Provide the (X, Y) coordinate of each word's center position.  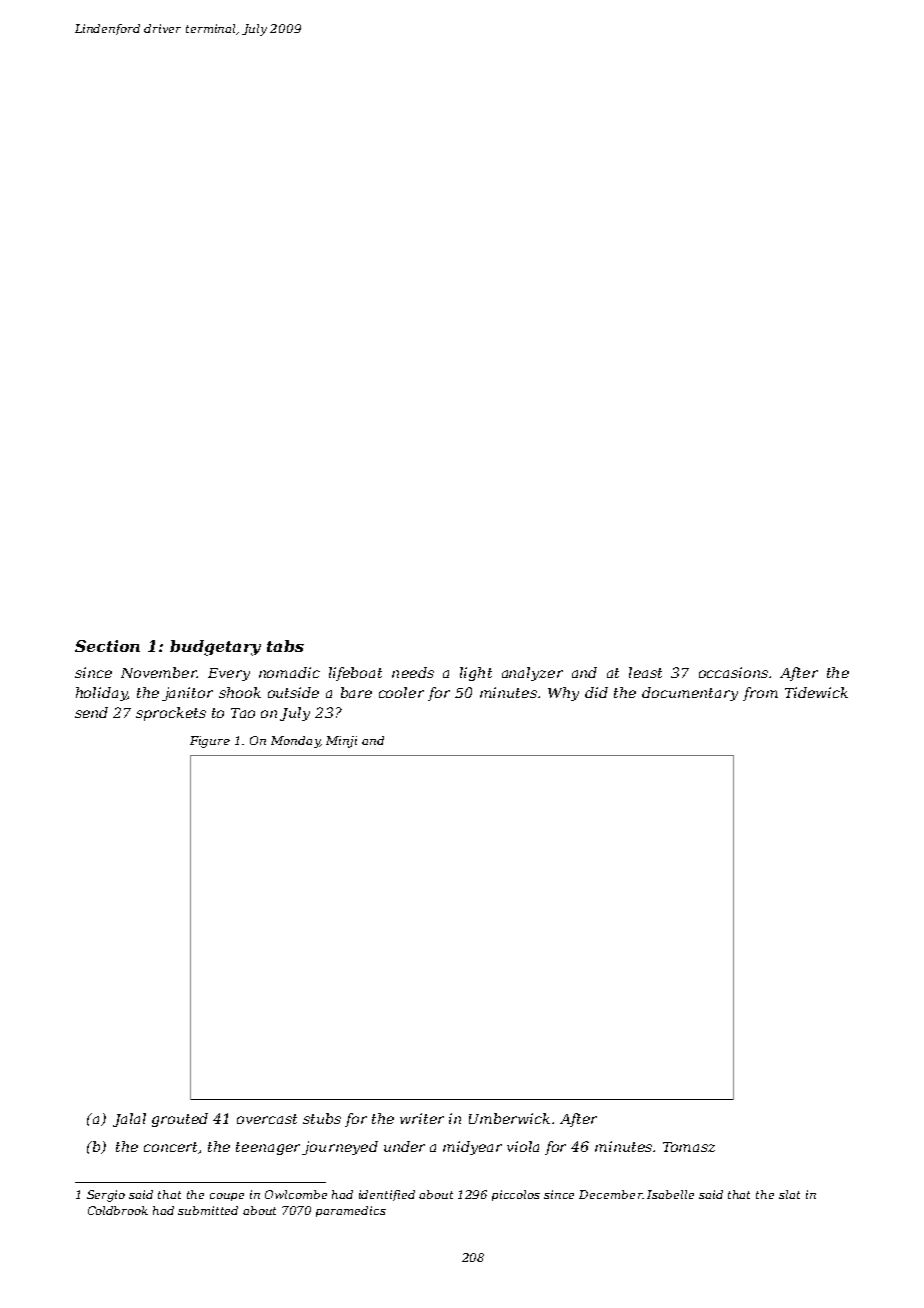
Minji (341, 742)
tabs (285, 646)
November (159, 672)
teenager (268, 1148)
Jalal (129, 1120)
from (760, 694)
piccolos (516, 1195)
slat (789, 1194)
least (645, 672)
